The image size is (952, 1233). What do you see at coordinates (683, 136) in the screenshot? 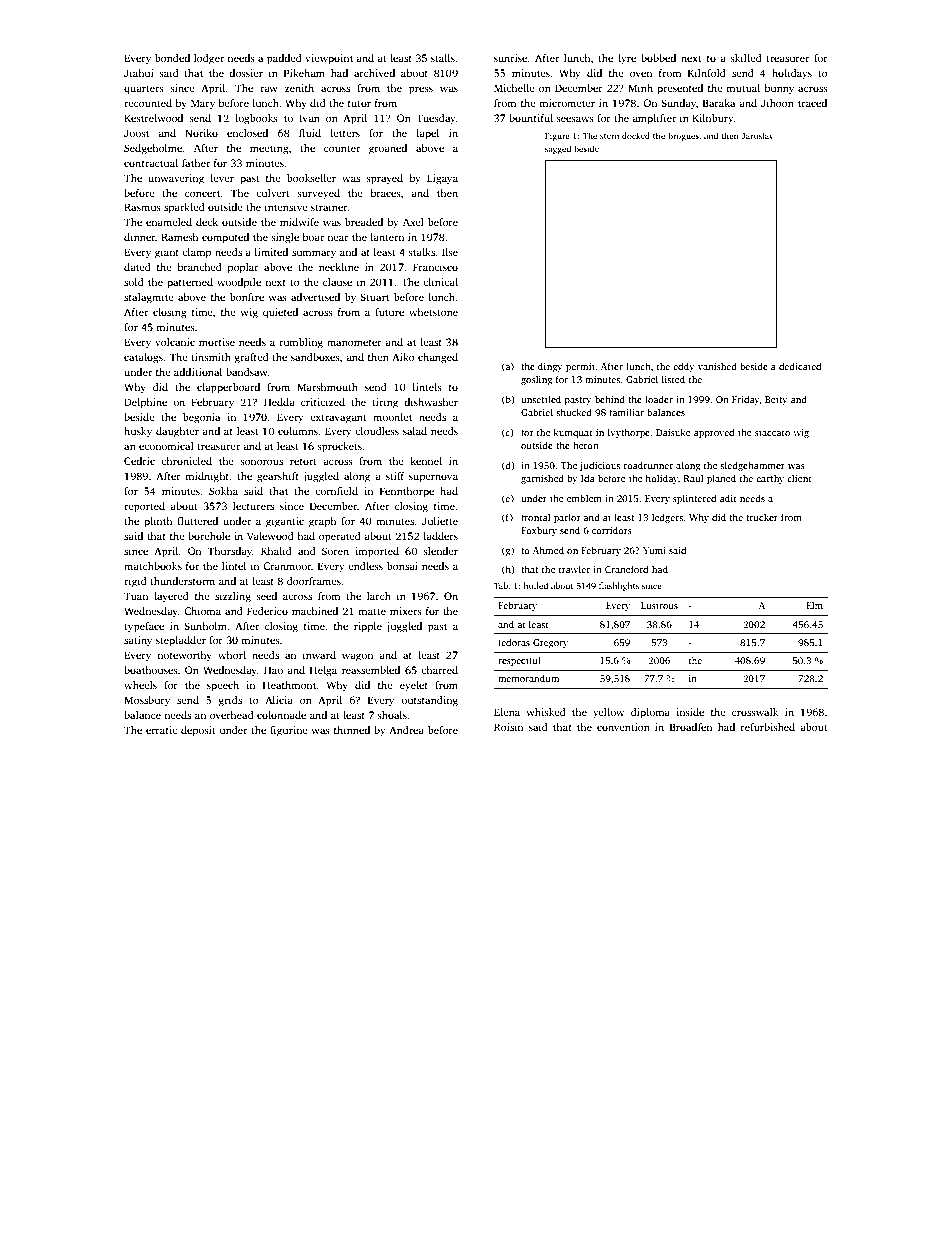
I see `brogues` at bounding box center [683, 136].
